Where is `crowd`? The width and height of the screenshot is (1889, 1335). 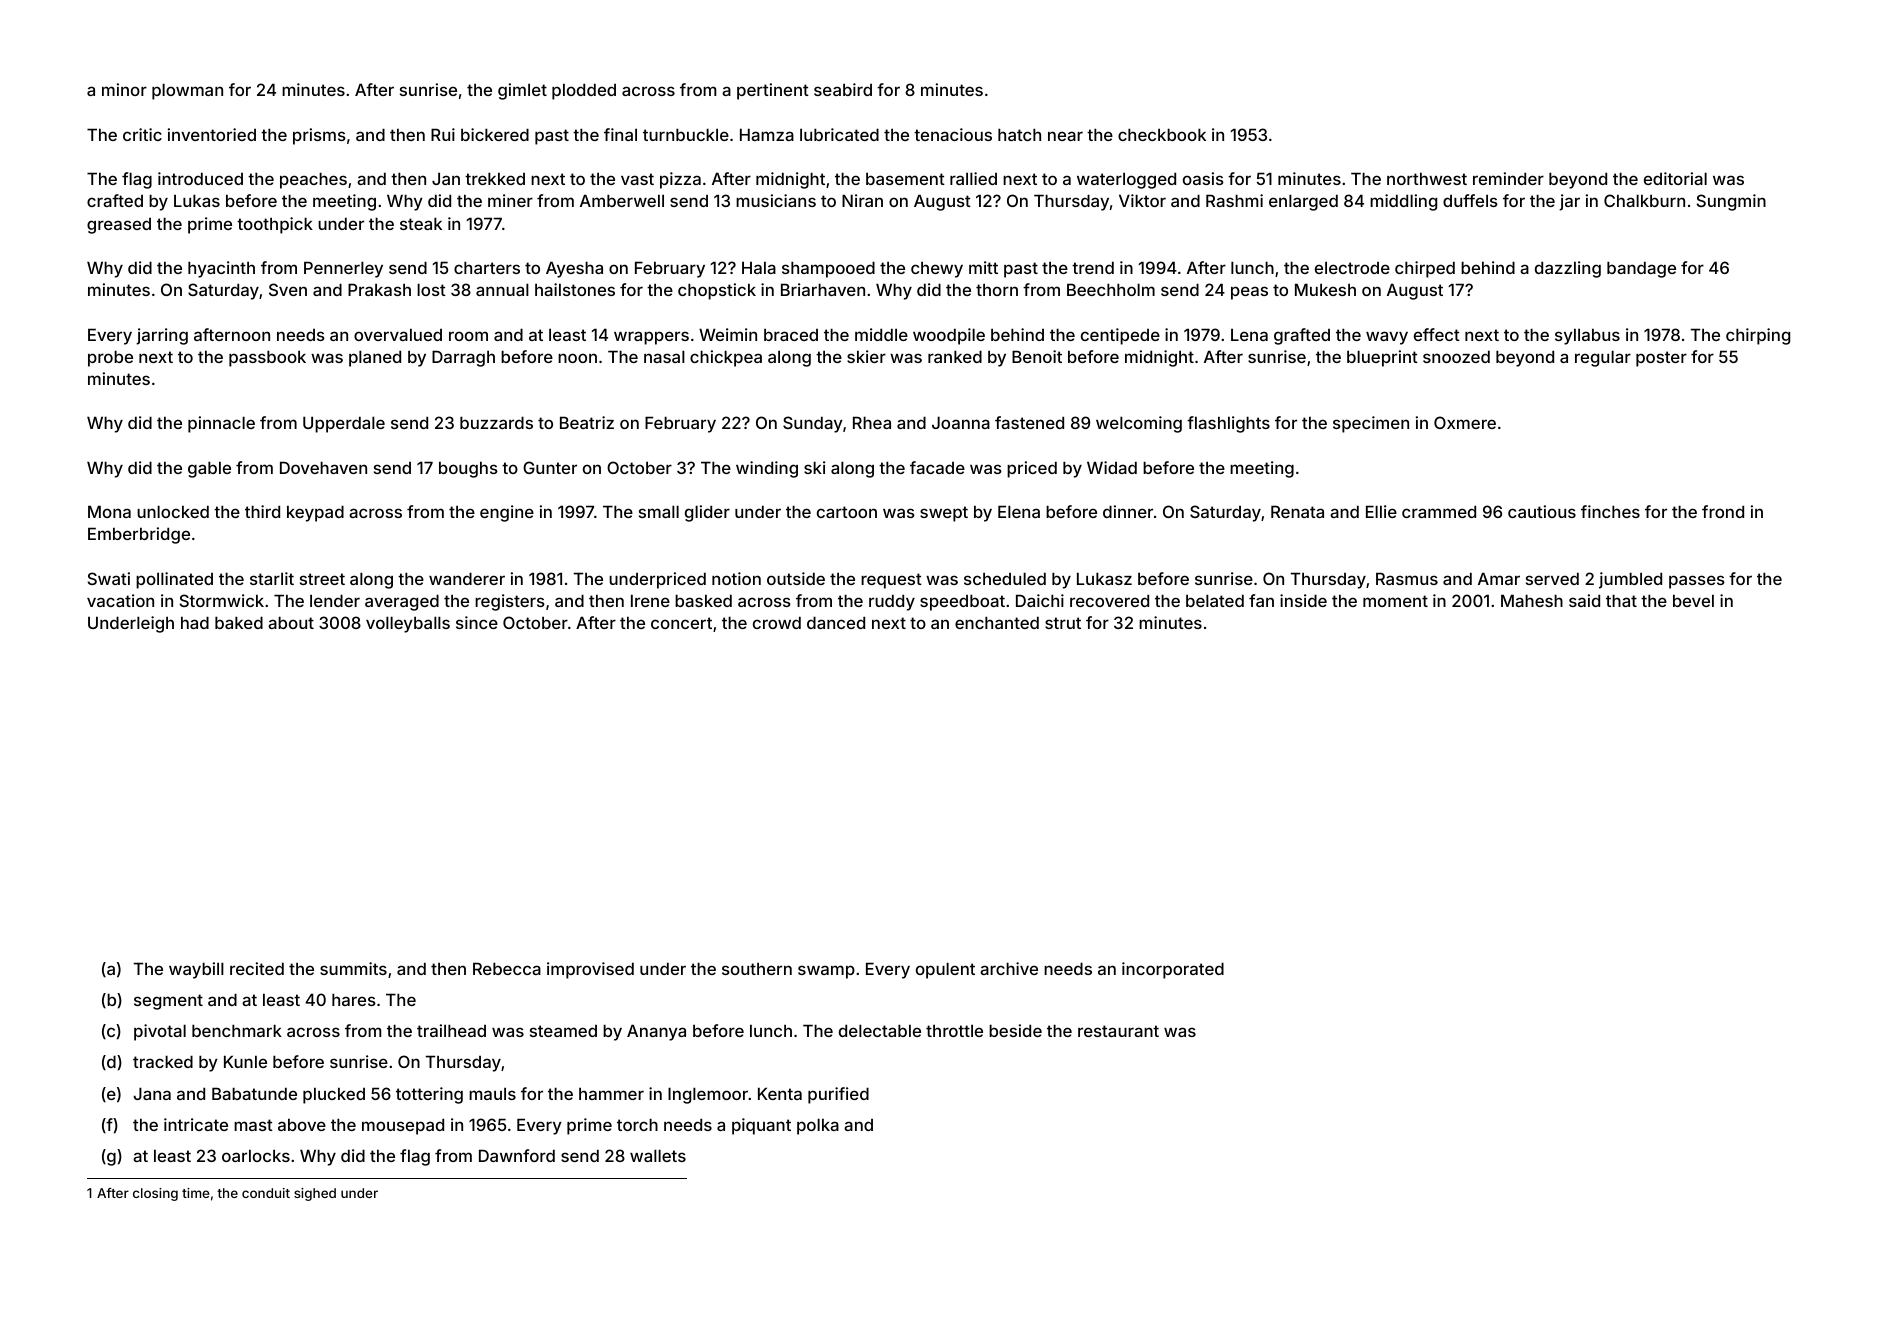 crowd is located at coordinates (777, 622).
